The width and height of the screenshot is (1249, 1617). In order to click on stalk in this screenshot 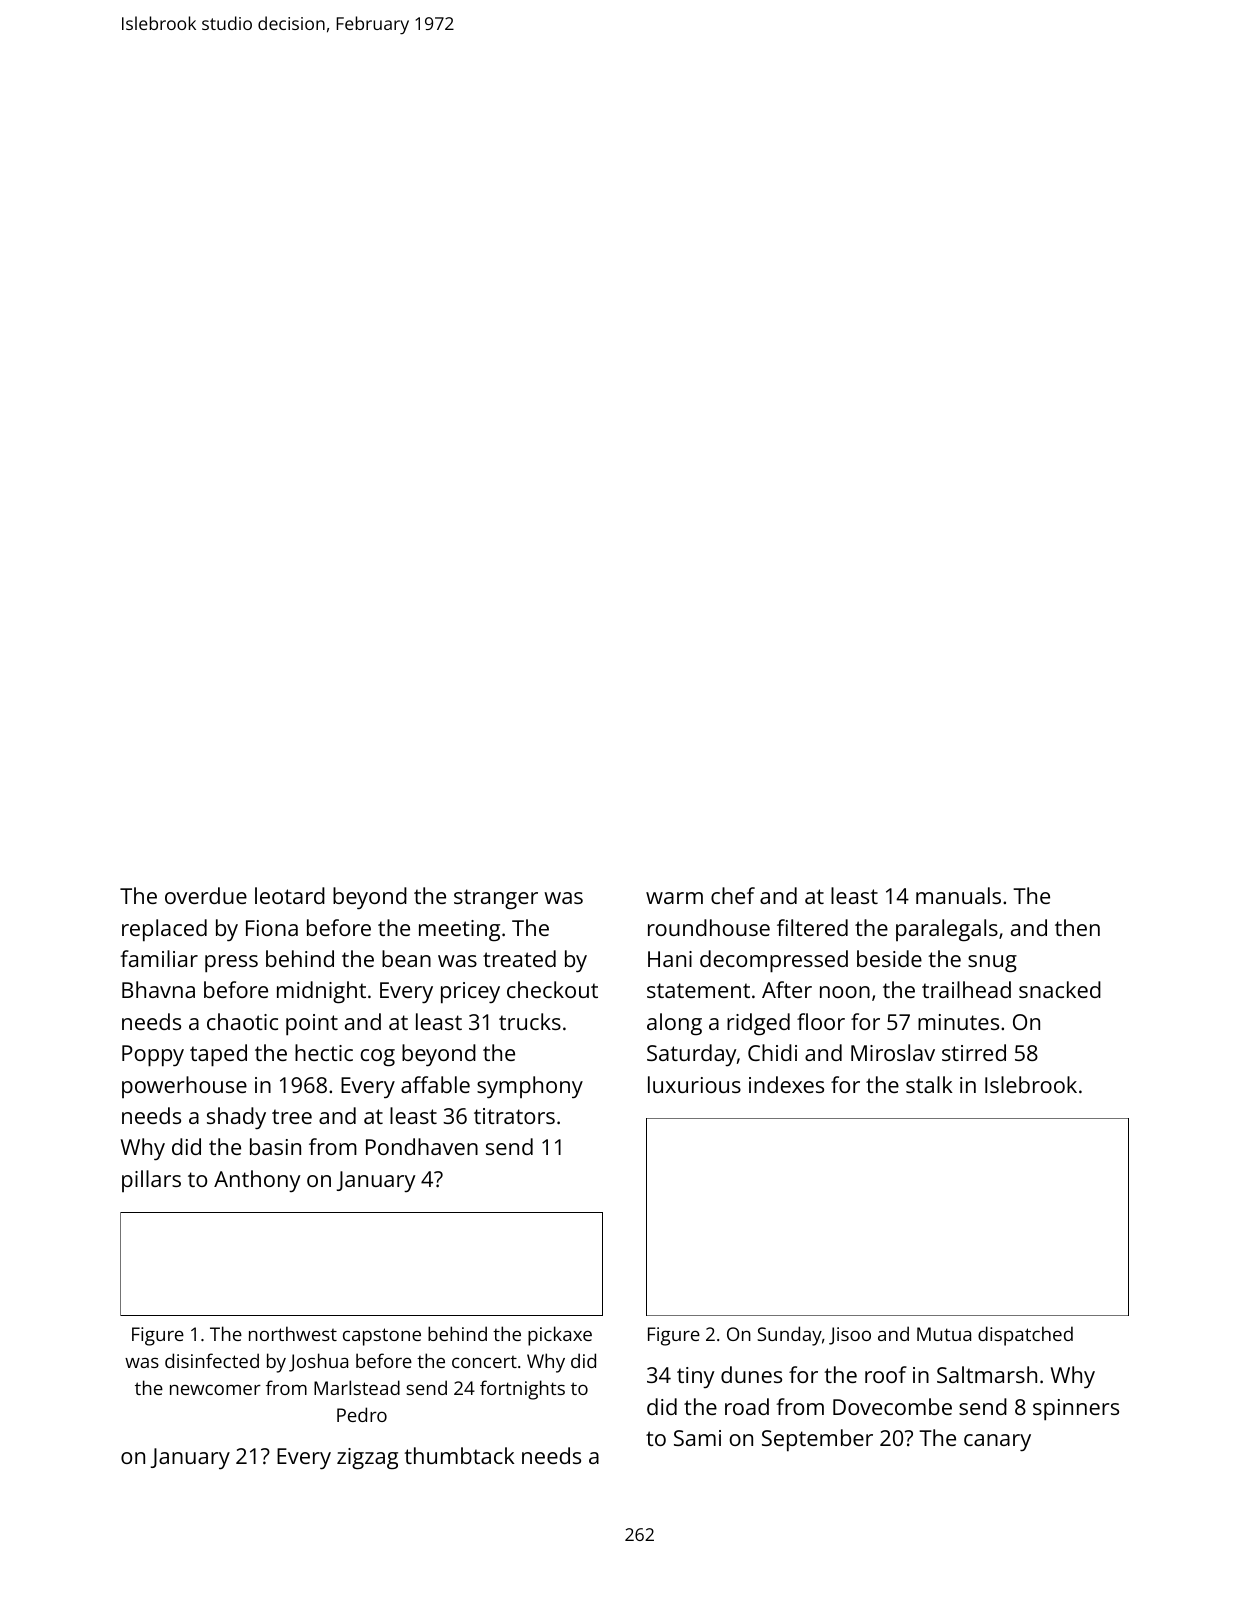, I will do `click(929, 1084)`.
